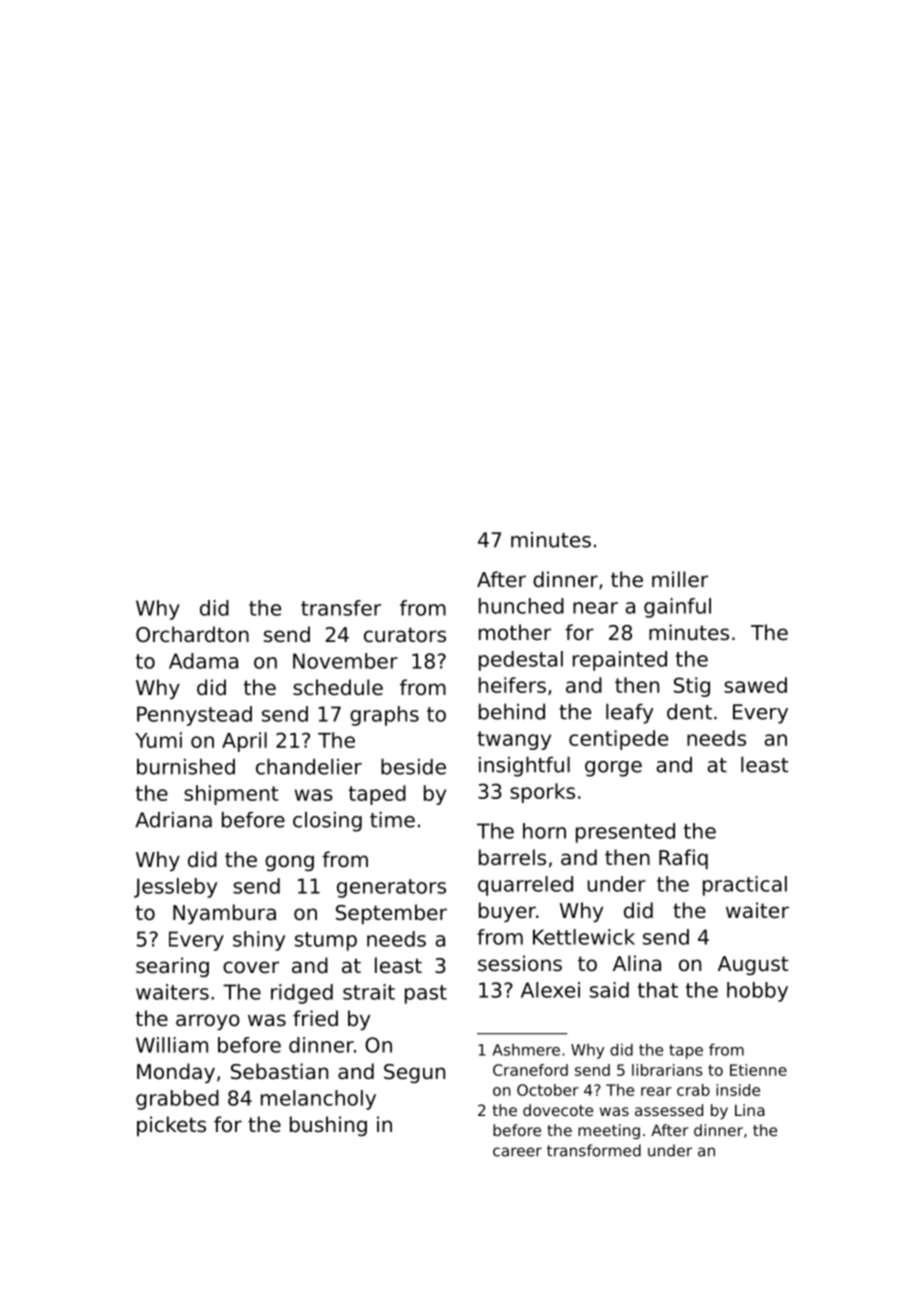 This screenshot has height=1311, width=924. I want to click on barrels, so click(512, 857).
